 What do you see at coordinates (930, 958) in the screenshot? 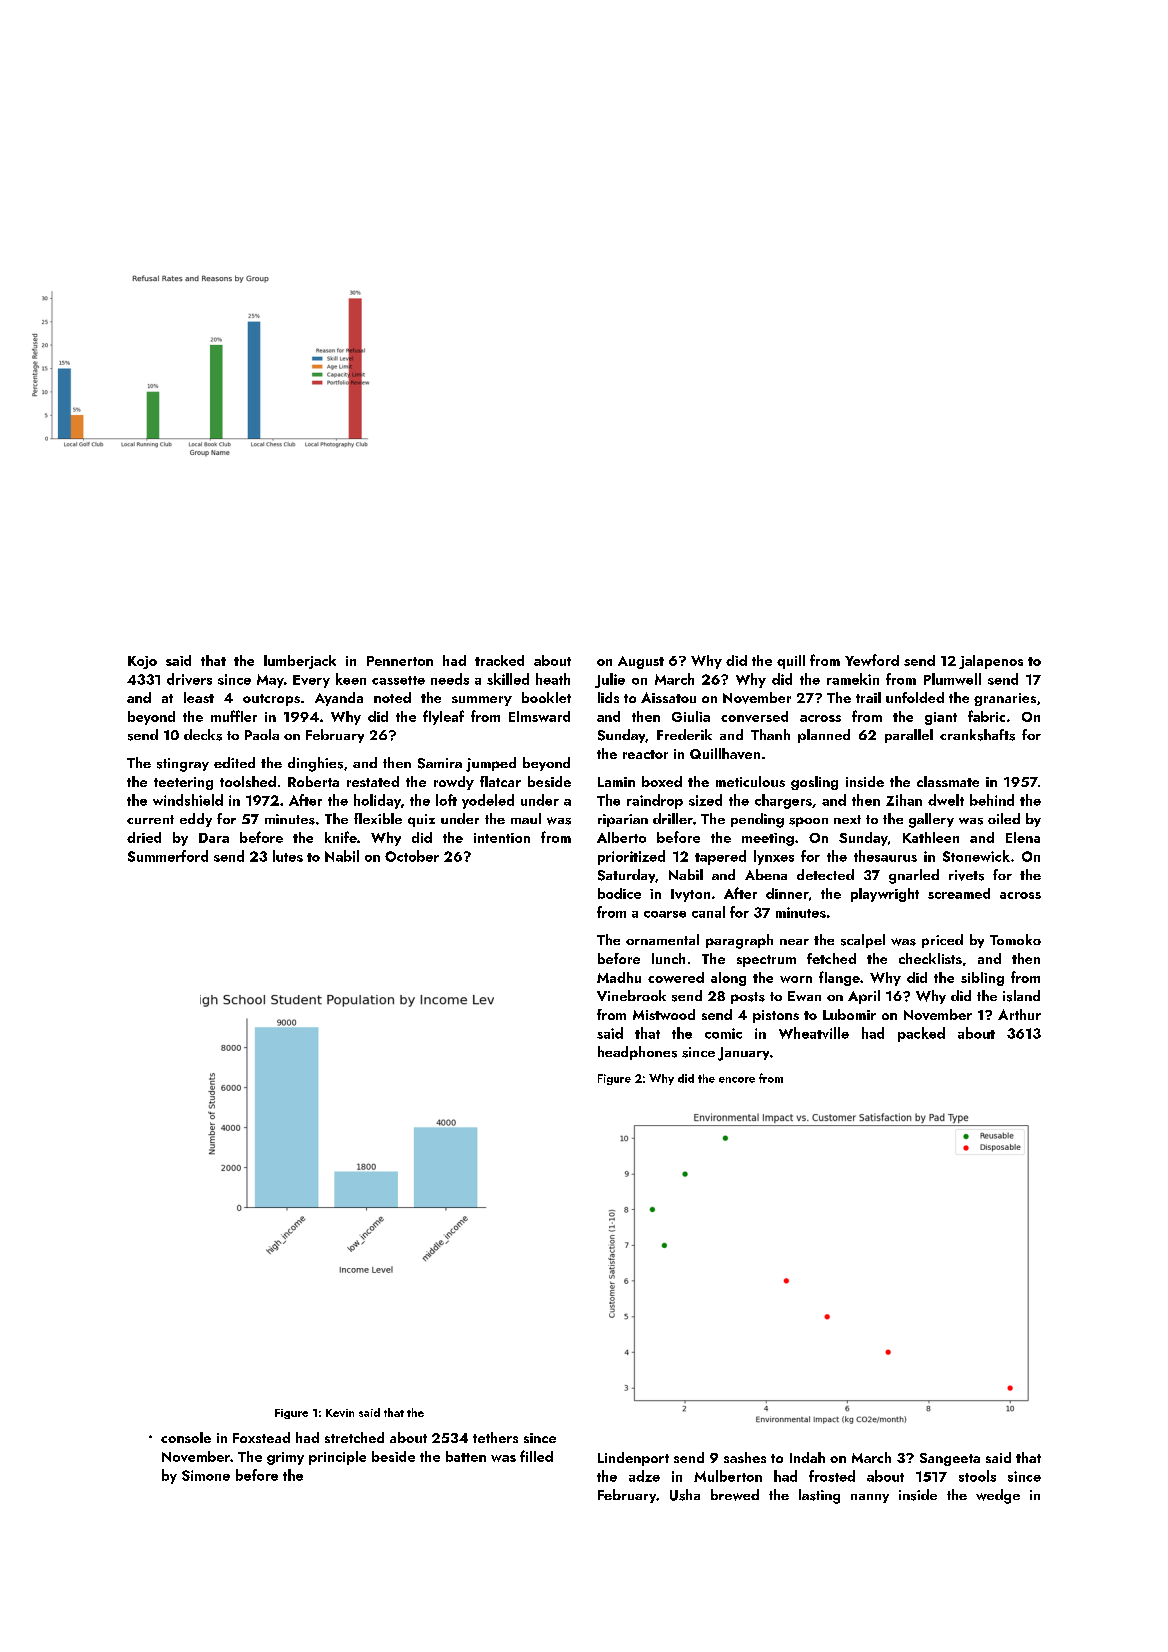
I see `checklists` at bounding box center [930, 958].
